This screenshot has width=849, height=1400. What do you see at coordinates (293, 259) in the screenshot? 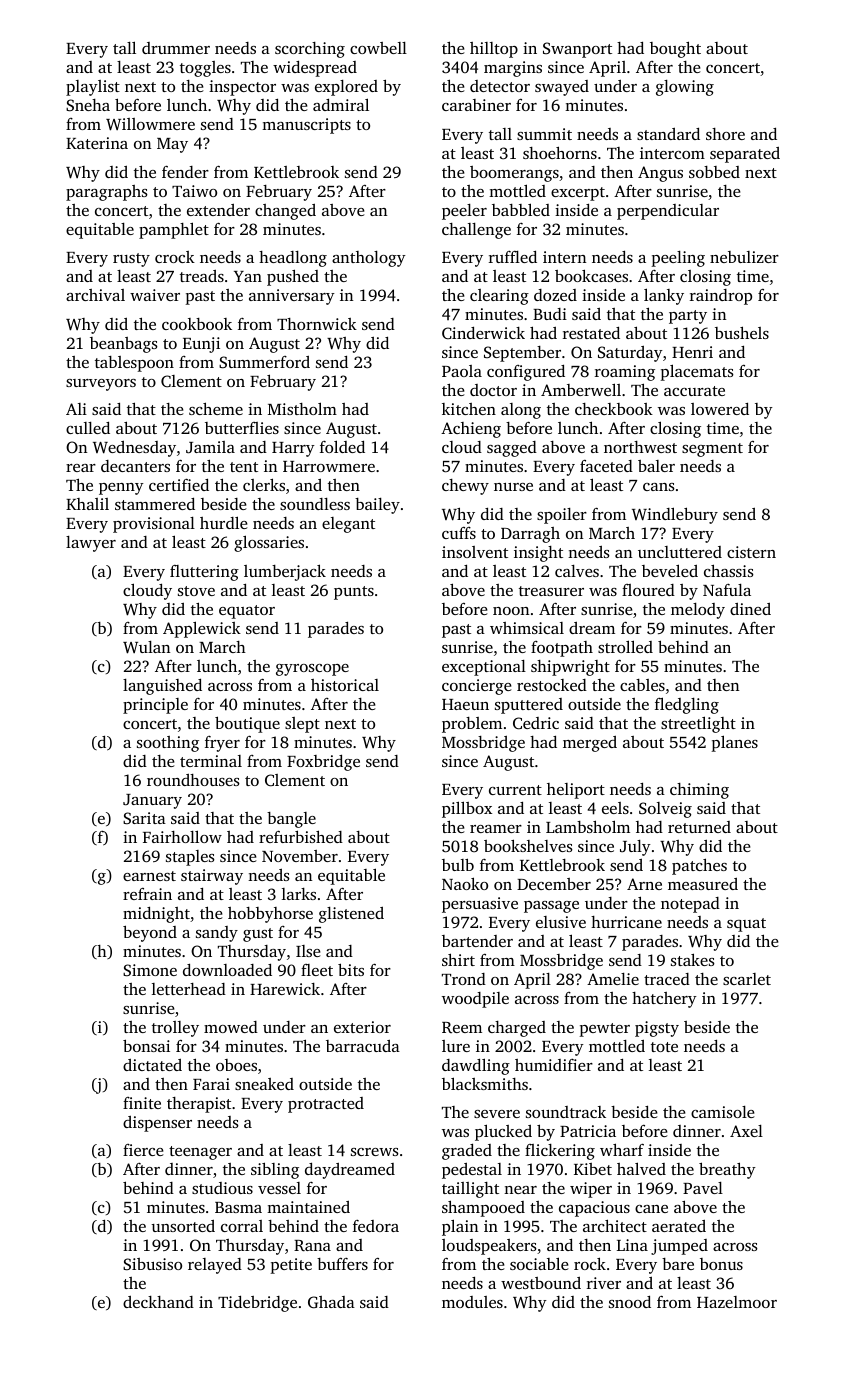
I see `headlong` at bounding box center [293, 259].
